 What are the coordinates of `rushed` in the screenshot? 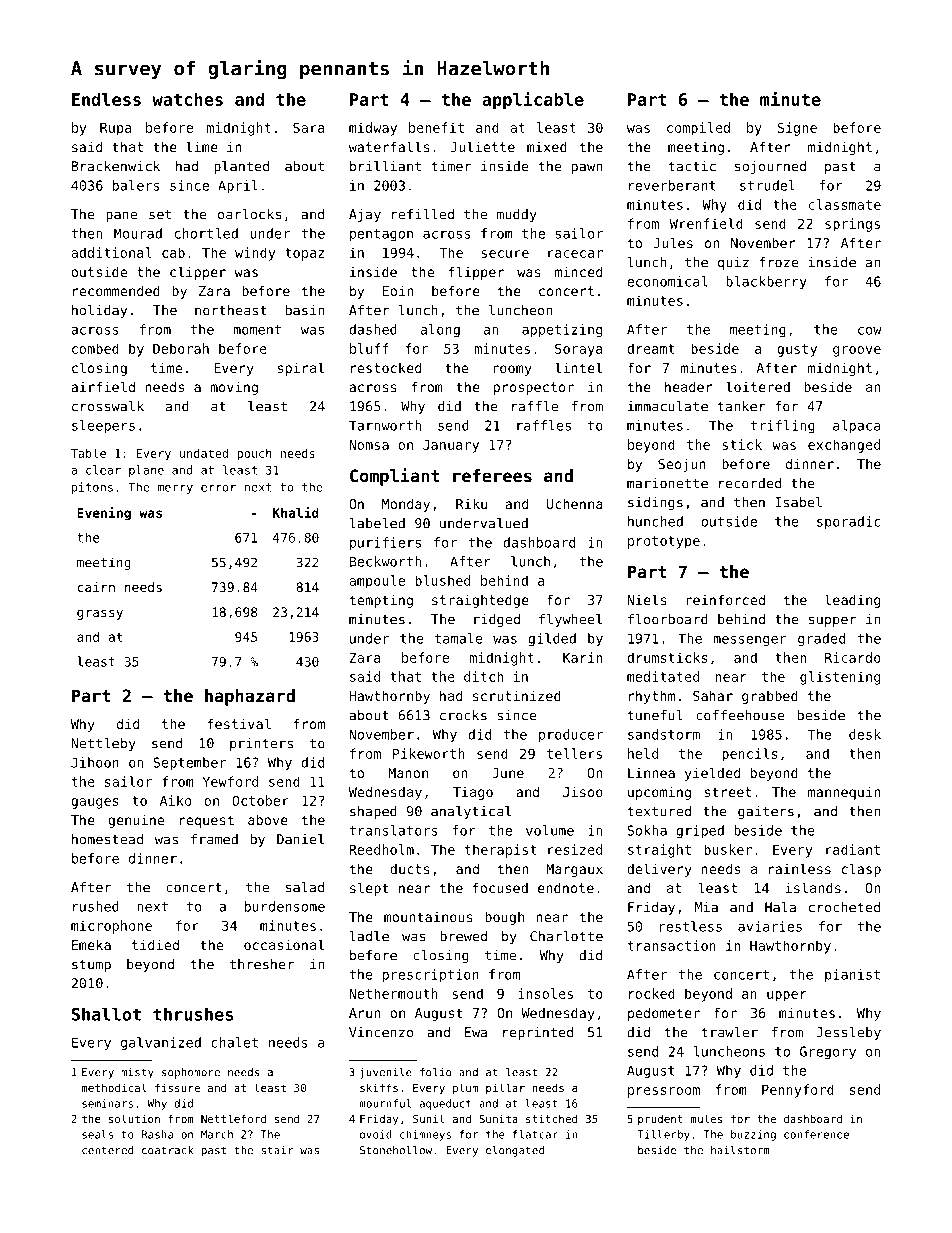 It's located at (96, 906).
